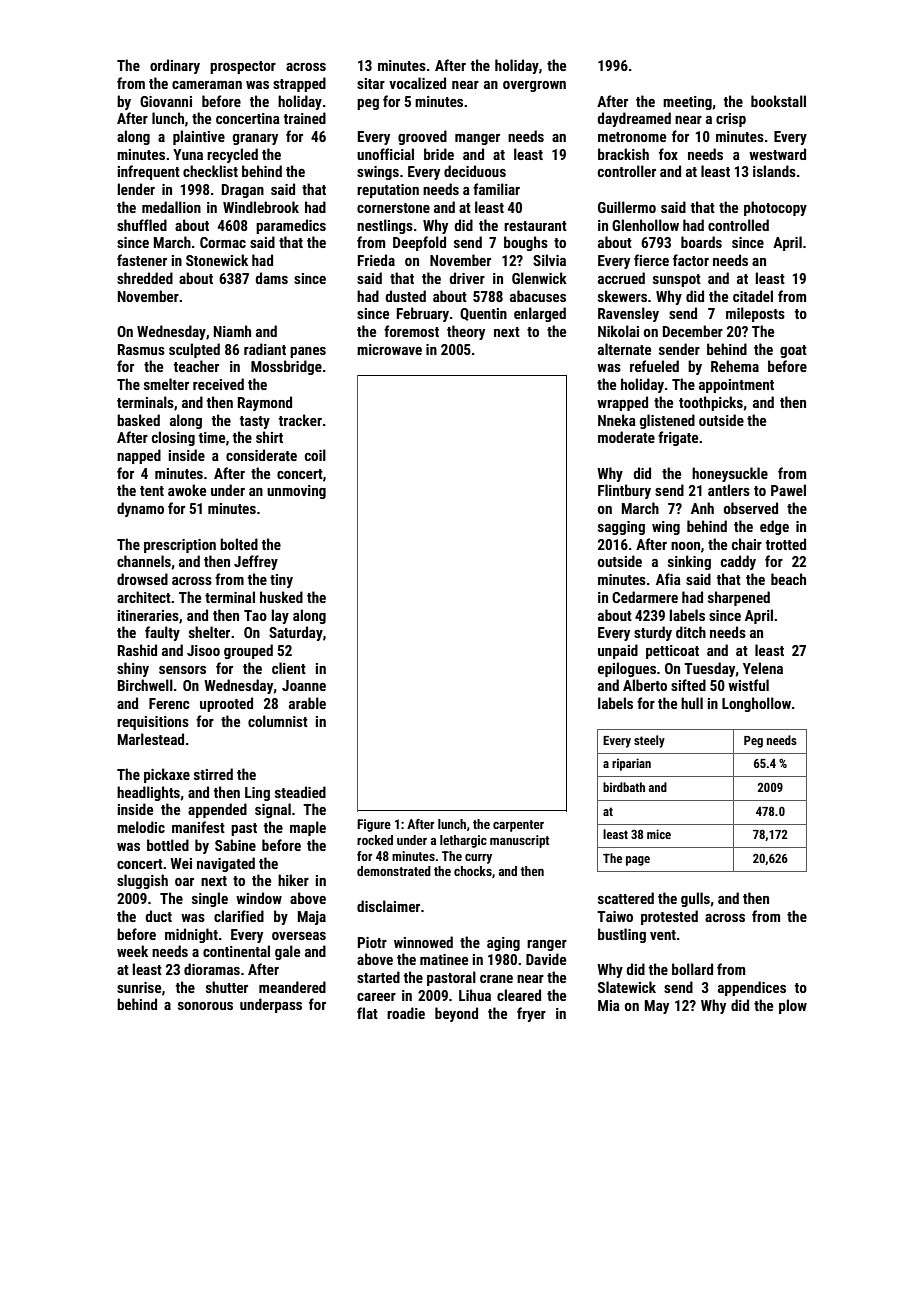 Image resolution: width=924 pixels, height=1308 pixels. Describe the element at coordinates (205, 1006) in the page. I see `sonorous` at that location.
